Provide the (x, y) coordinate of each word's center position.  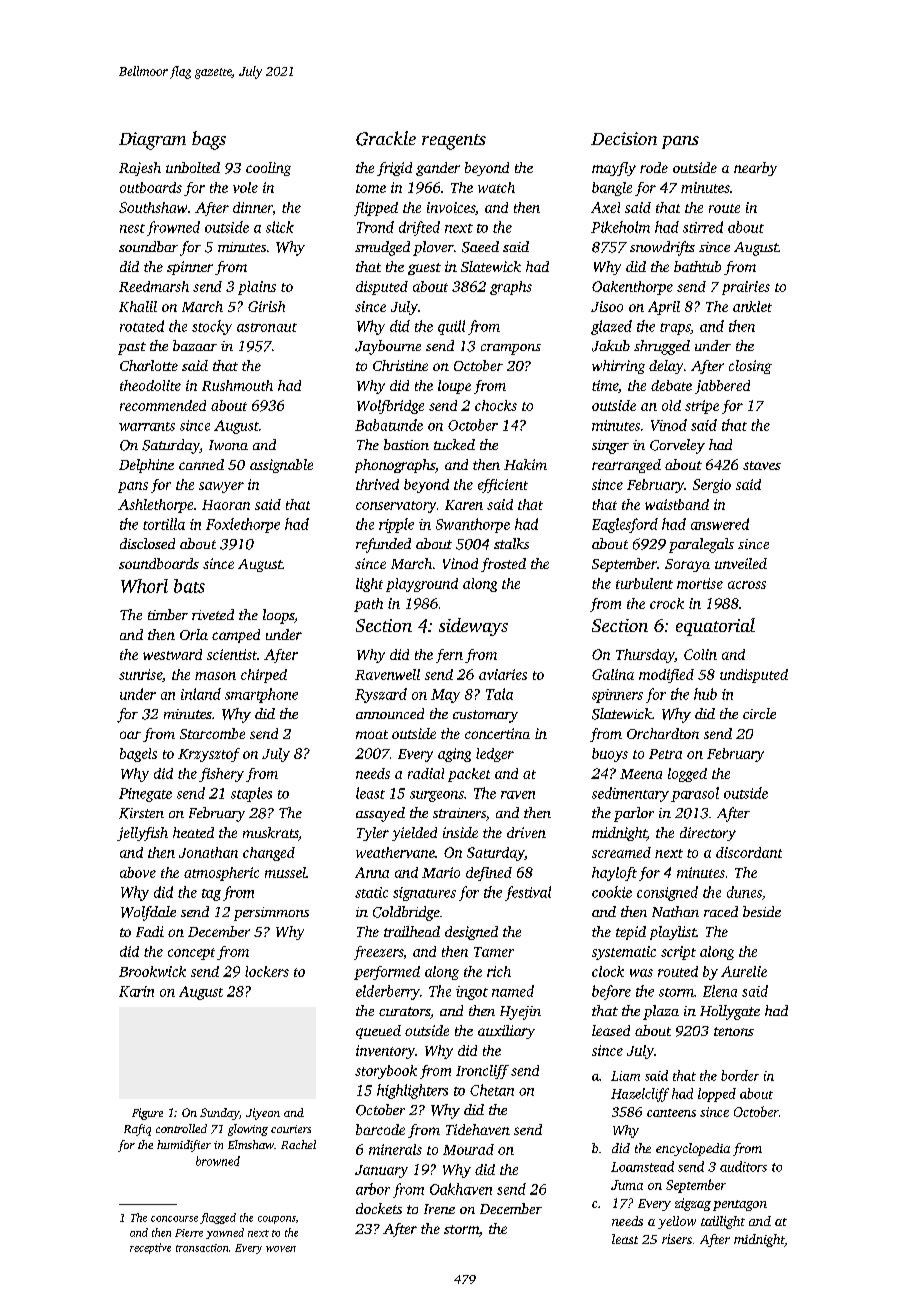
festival (528, 893)
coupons (277, 1220)
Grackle (386, 138)
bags (209, 140)
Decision (624, 138)
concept (191, 954)
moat (372, 734)
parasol (695, 794)
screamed (621, 852)
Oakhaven (461, 1189)
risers (677, 1239)
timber (168, 614)
